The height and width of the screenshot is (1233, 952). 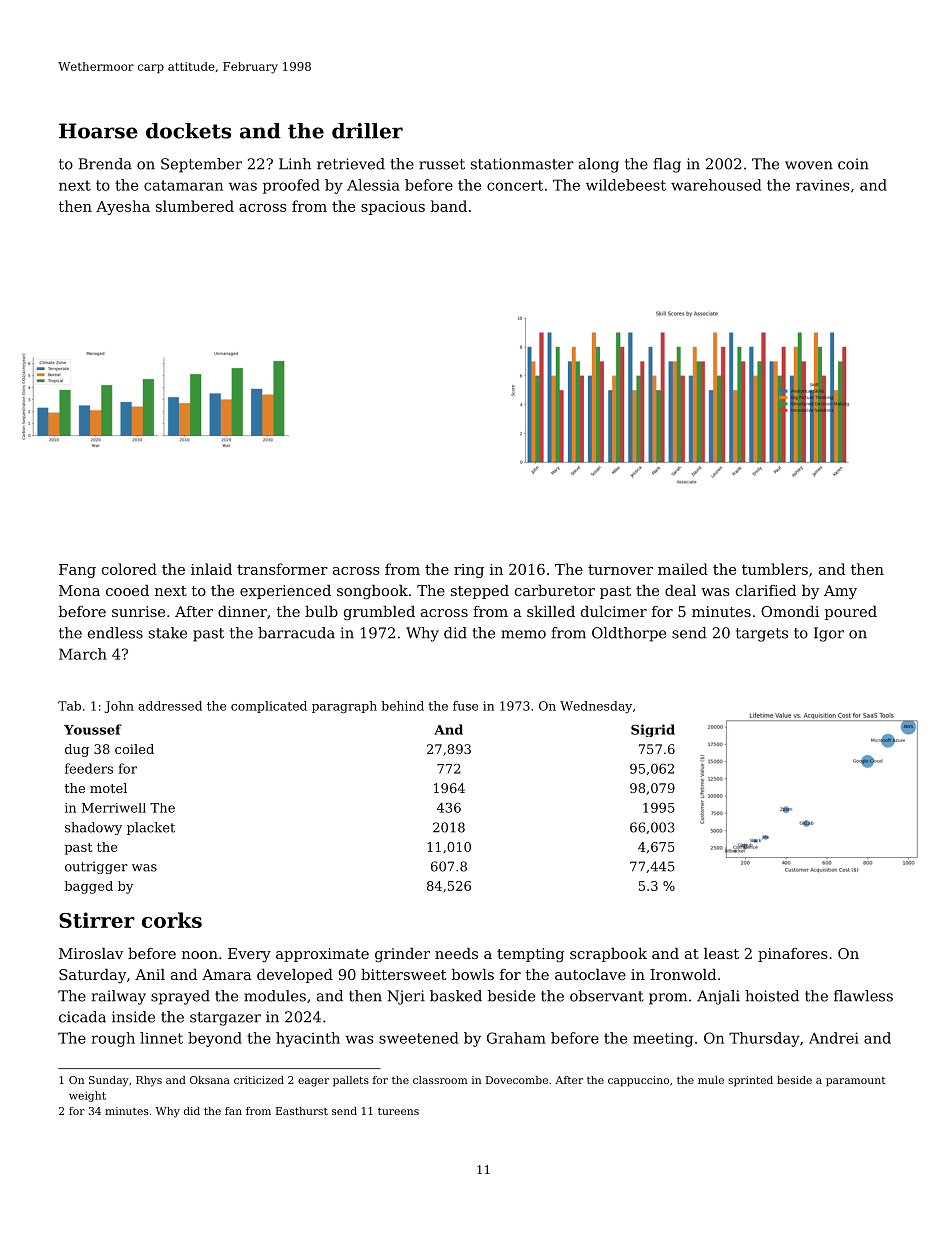 I want to click on Ayesha, so click(x=123, y=207).
